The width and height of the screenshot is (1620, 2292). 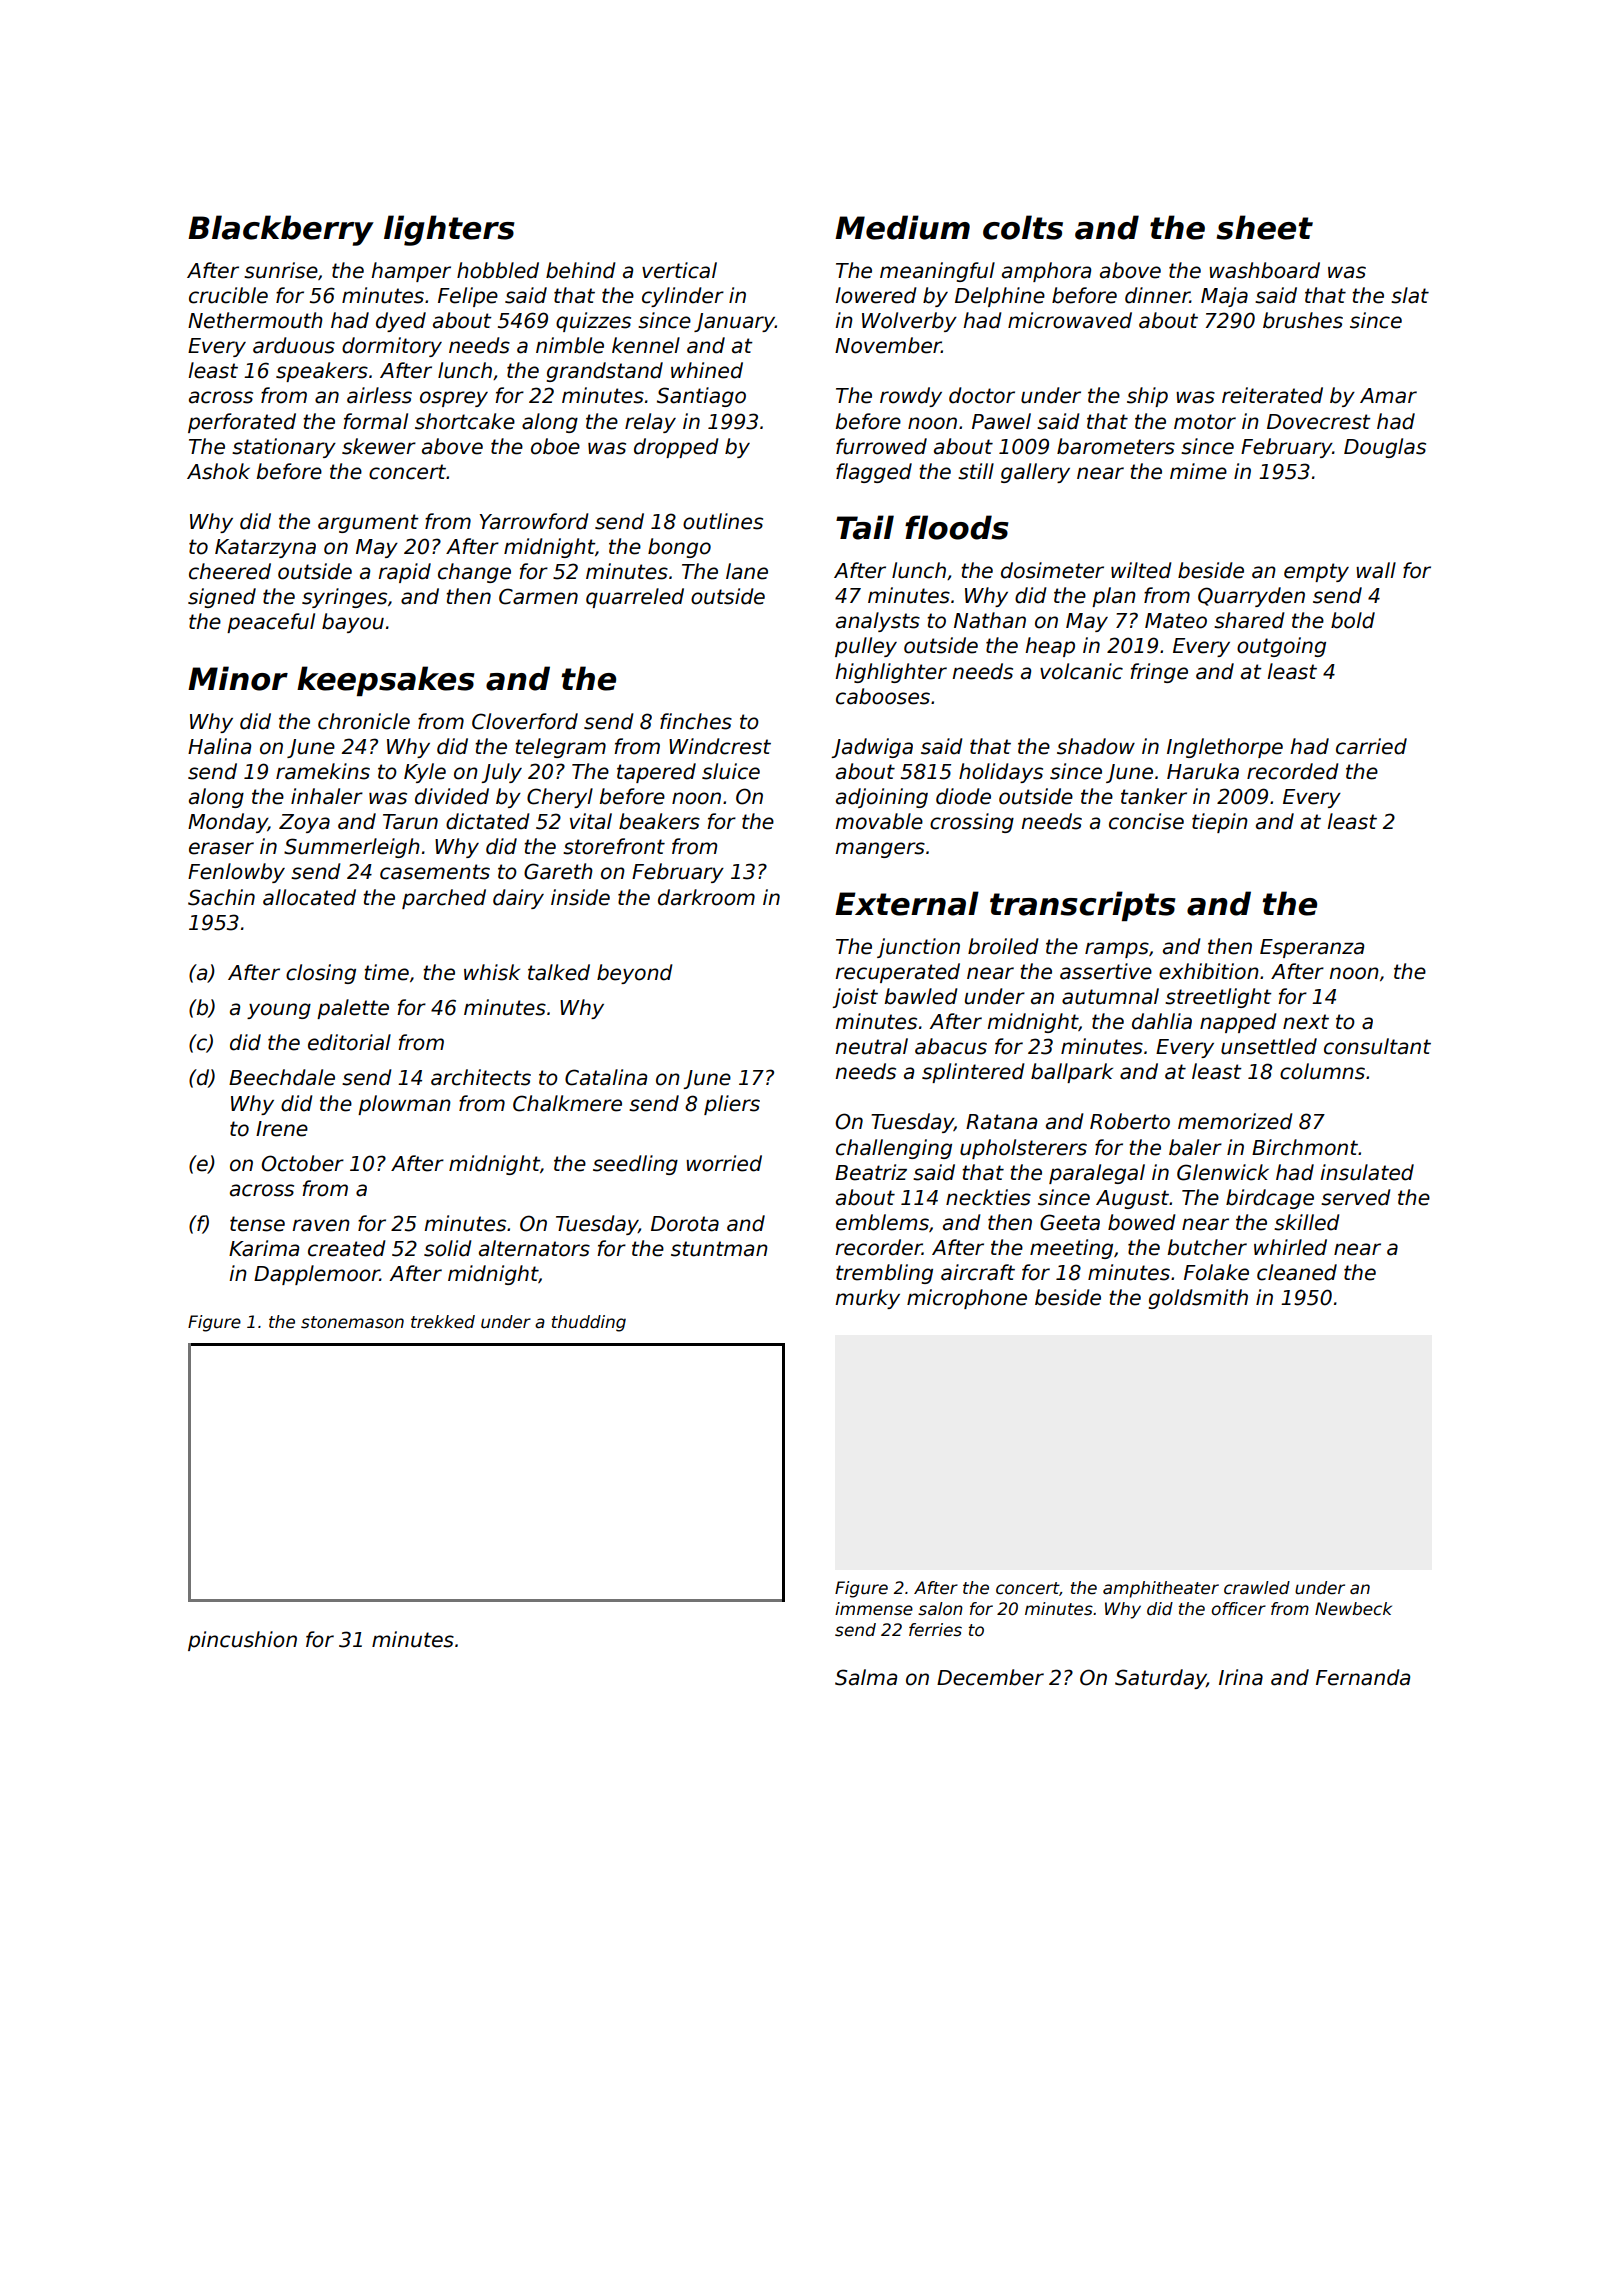 What do you see at coordinates (1272, 395) in the screenshot?
I see `reiterated` at bounding box center [1272, 395].
